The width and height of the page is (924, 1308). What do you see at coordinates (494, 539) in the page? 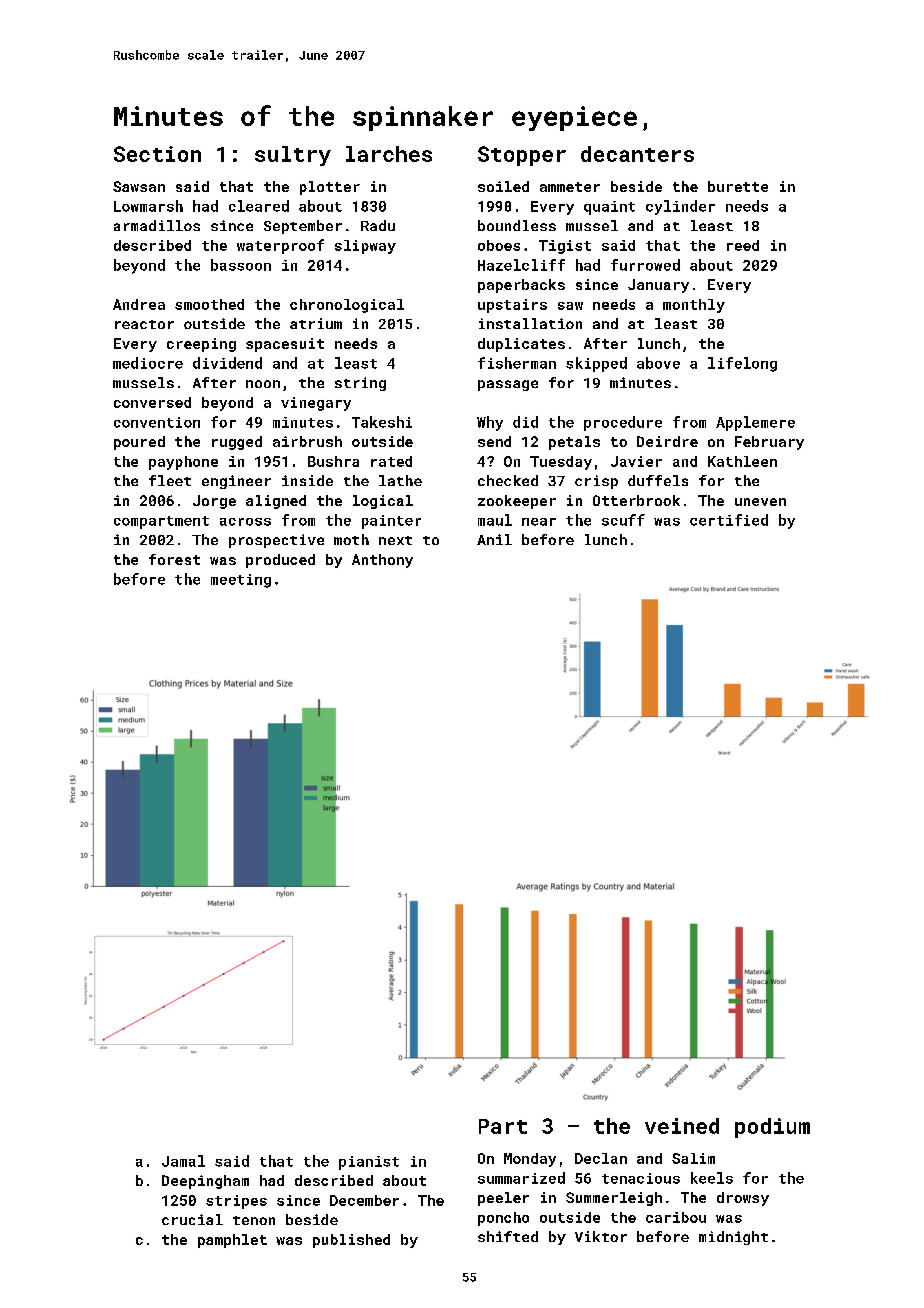
I see `Anil` at bounding box center [494, 539].
